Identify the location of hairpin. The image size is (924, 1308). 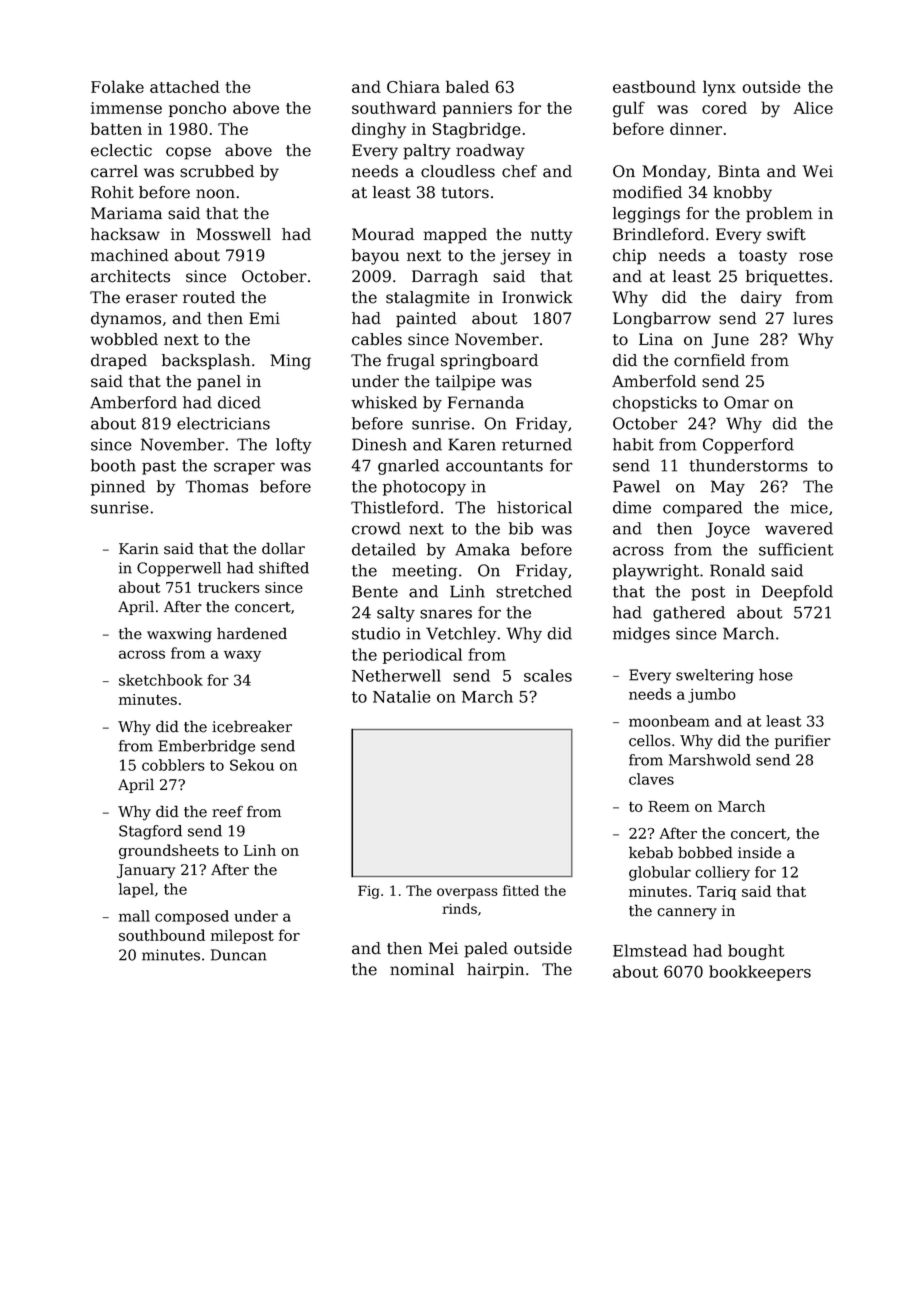
(495, 971).
